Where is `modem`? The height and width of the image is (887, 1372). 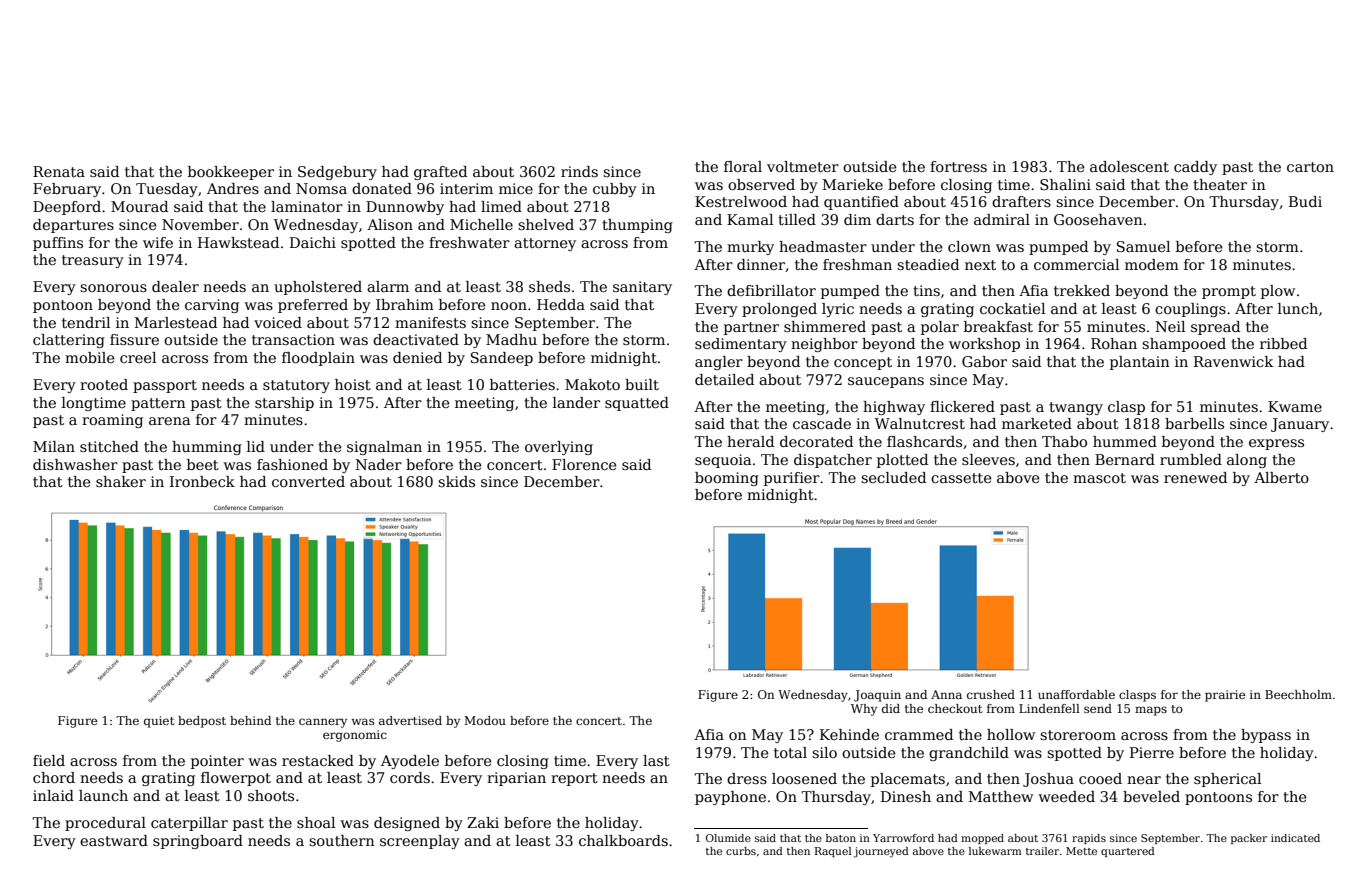 modem is located at coordinates (1152, 264).
